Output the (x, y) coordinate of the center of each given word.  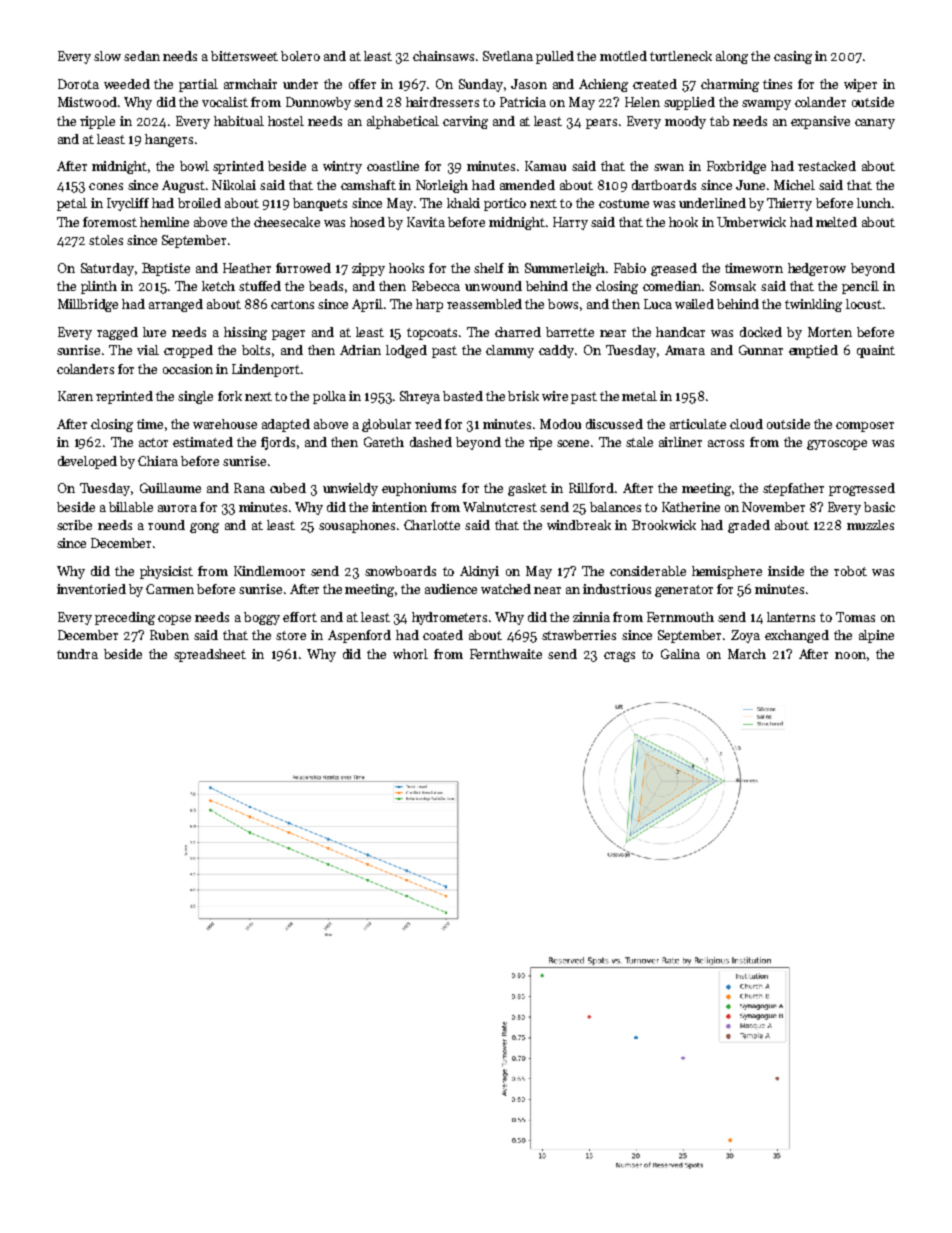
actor (153, 442)
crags (619, 657)
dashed (431, 442)
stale (639, 442)
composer (865, 427)
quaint (876, 351)
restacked (827, 166)
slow (107, 56)
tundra (77, 654)
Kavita (426, 222)
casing (793, 57)
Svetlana (508, 56)
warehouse (225, 424)
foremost (110, 222)
